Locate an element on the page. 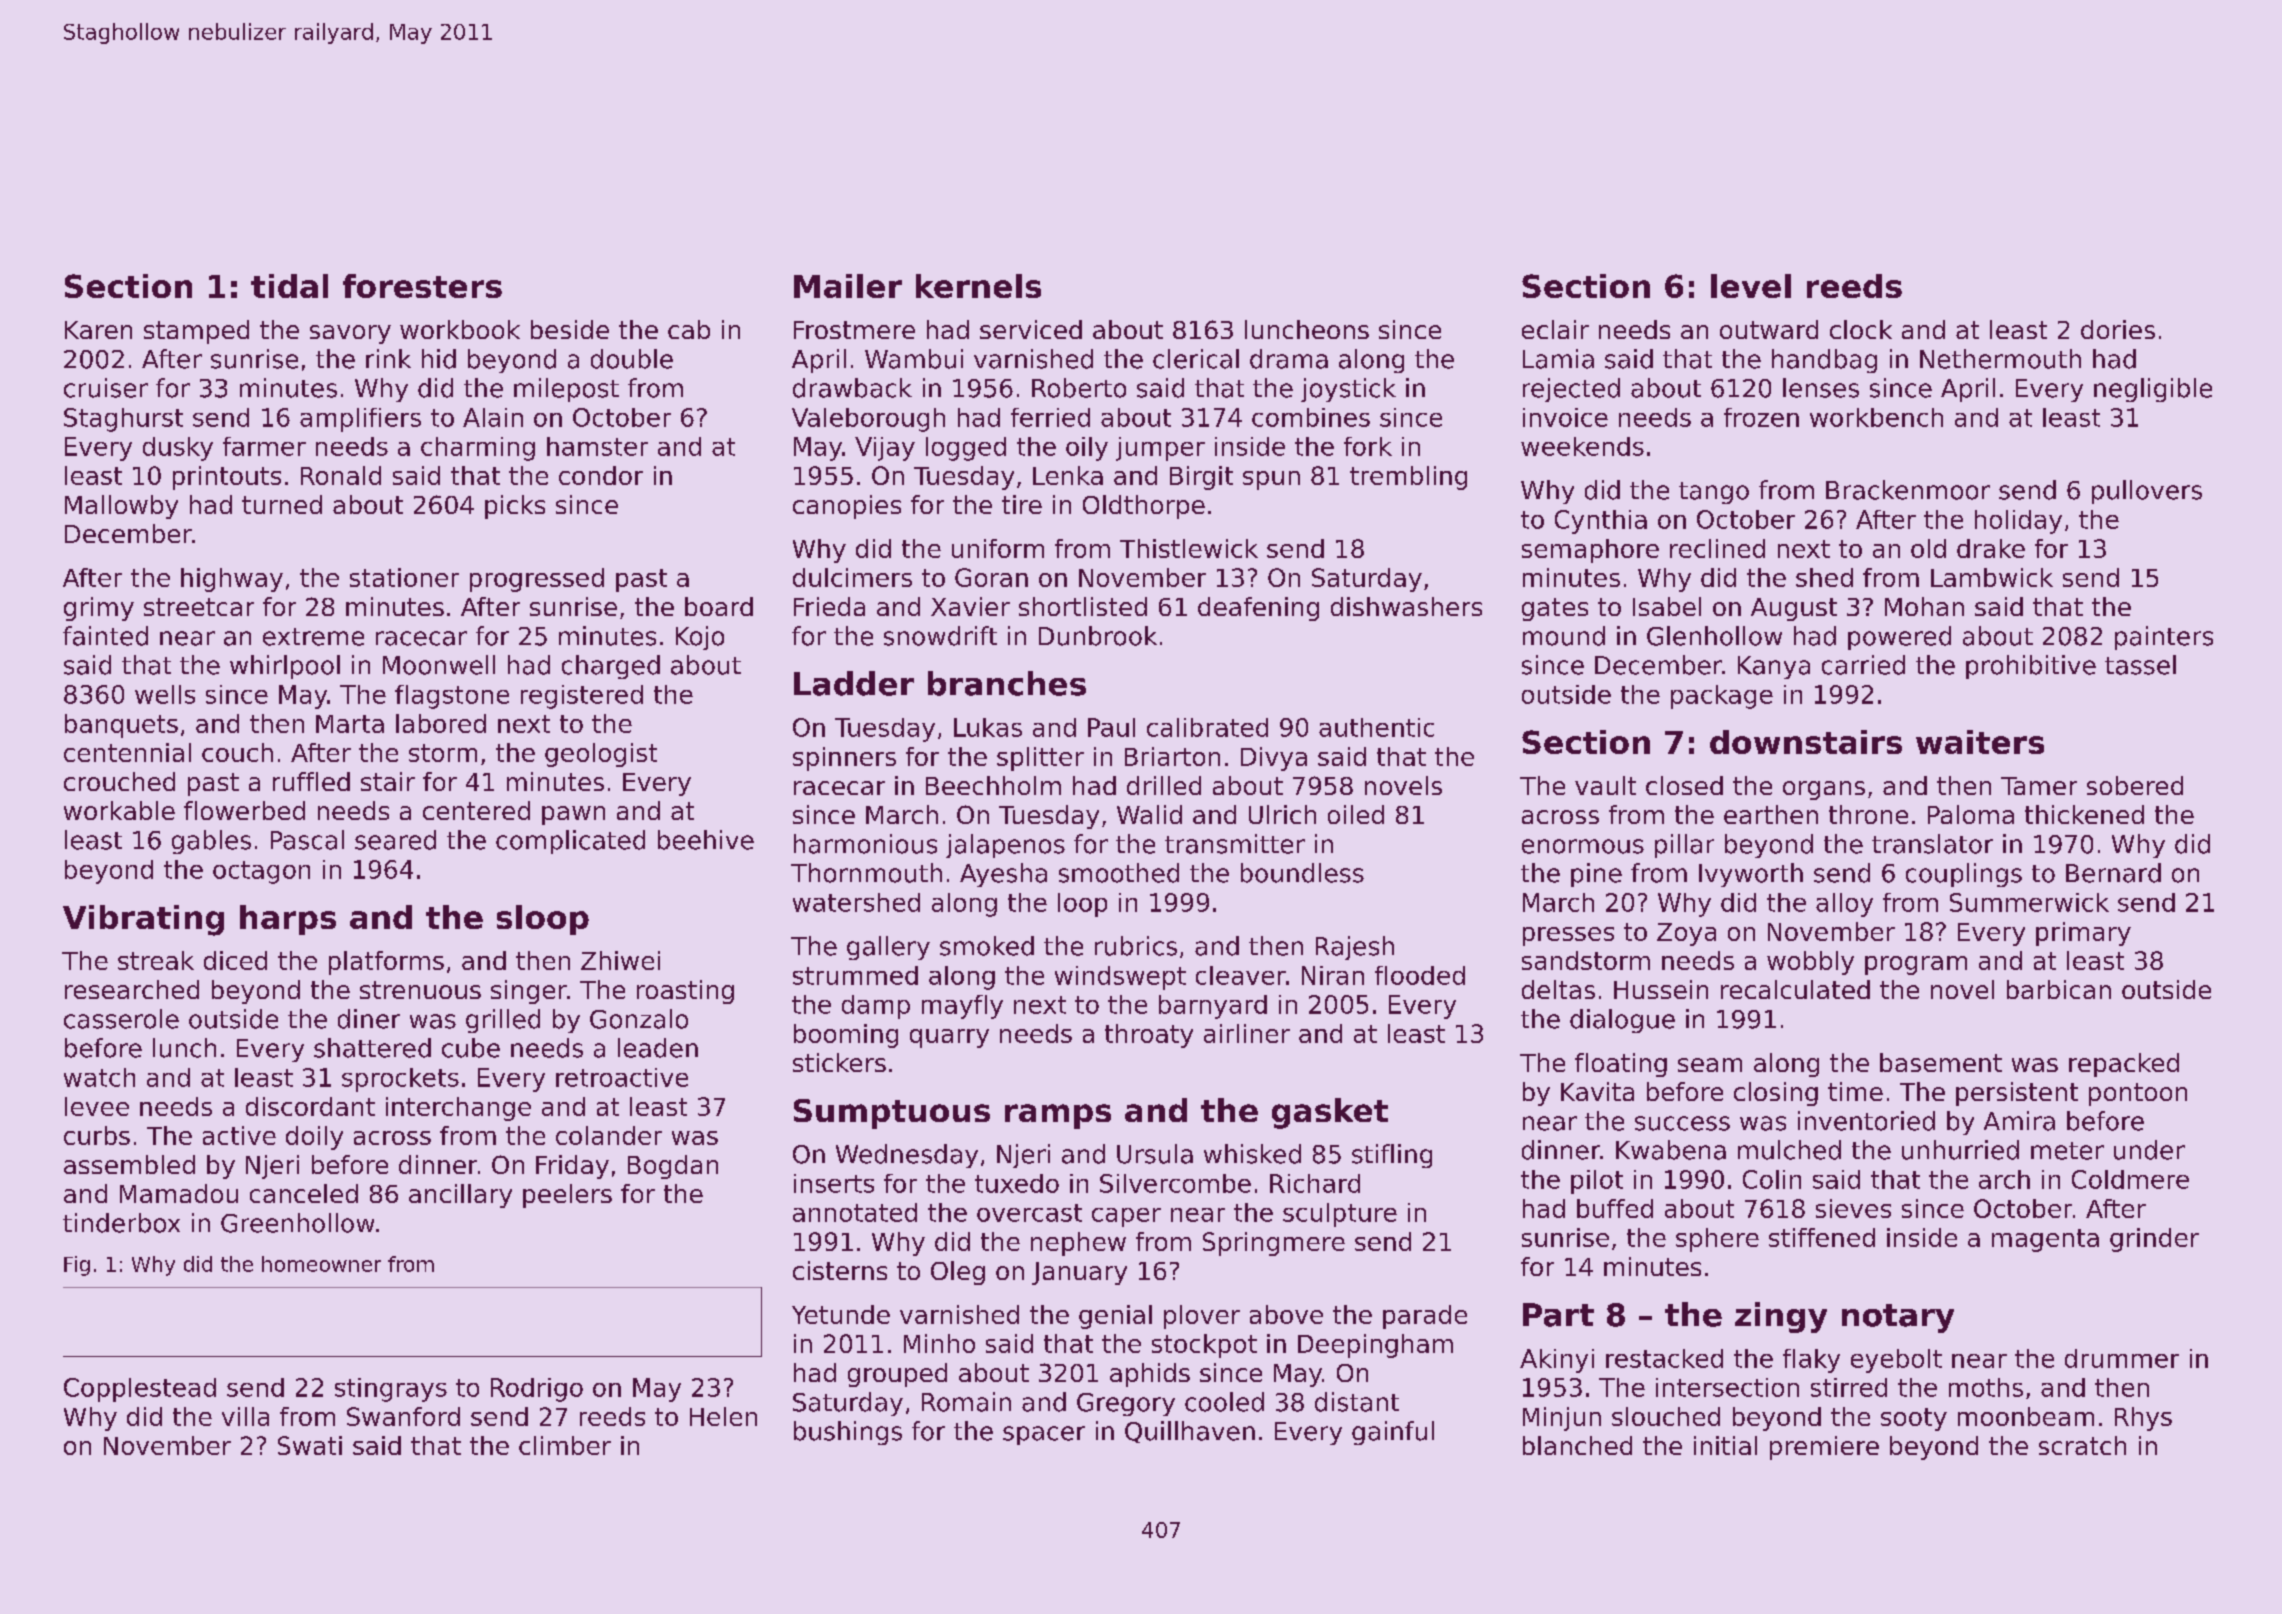 The image size is (2282, 1614). Coldmere is located at coordinates (2130, 1179).
